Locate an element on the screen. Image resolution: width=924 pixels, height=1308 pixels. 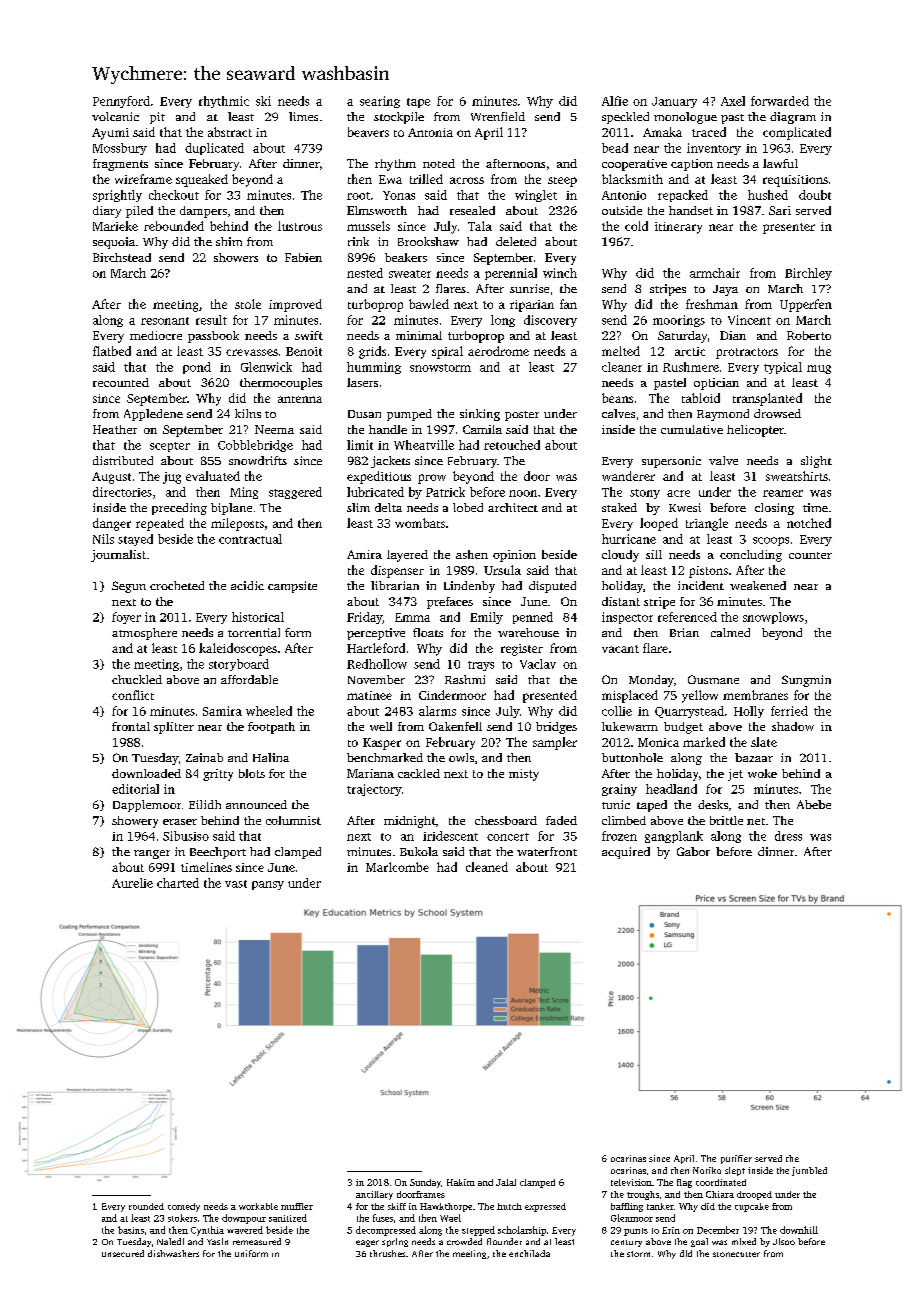
Sari is located at coordinates (780, 210).
